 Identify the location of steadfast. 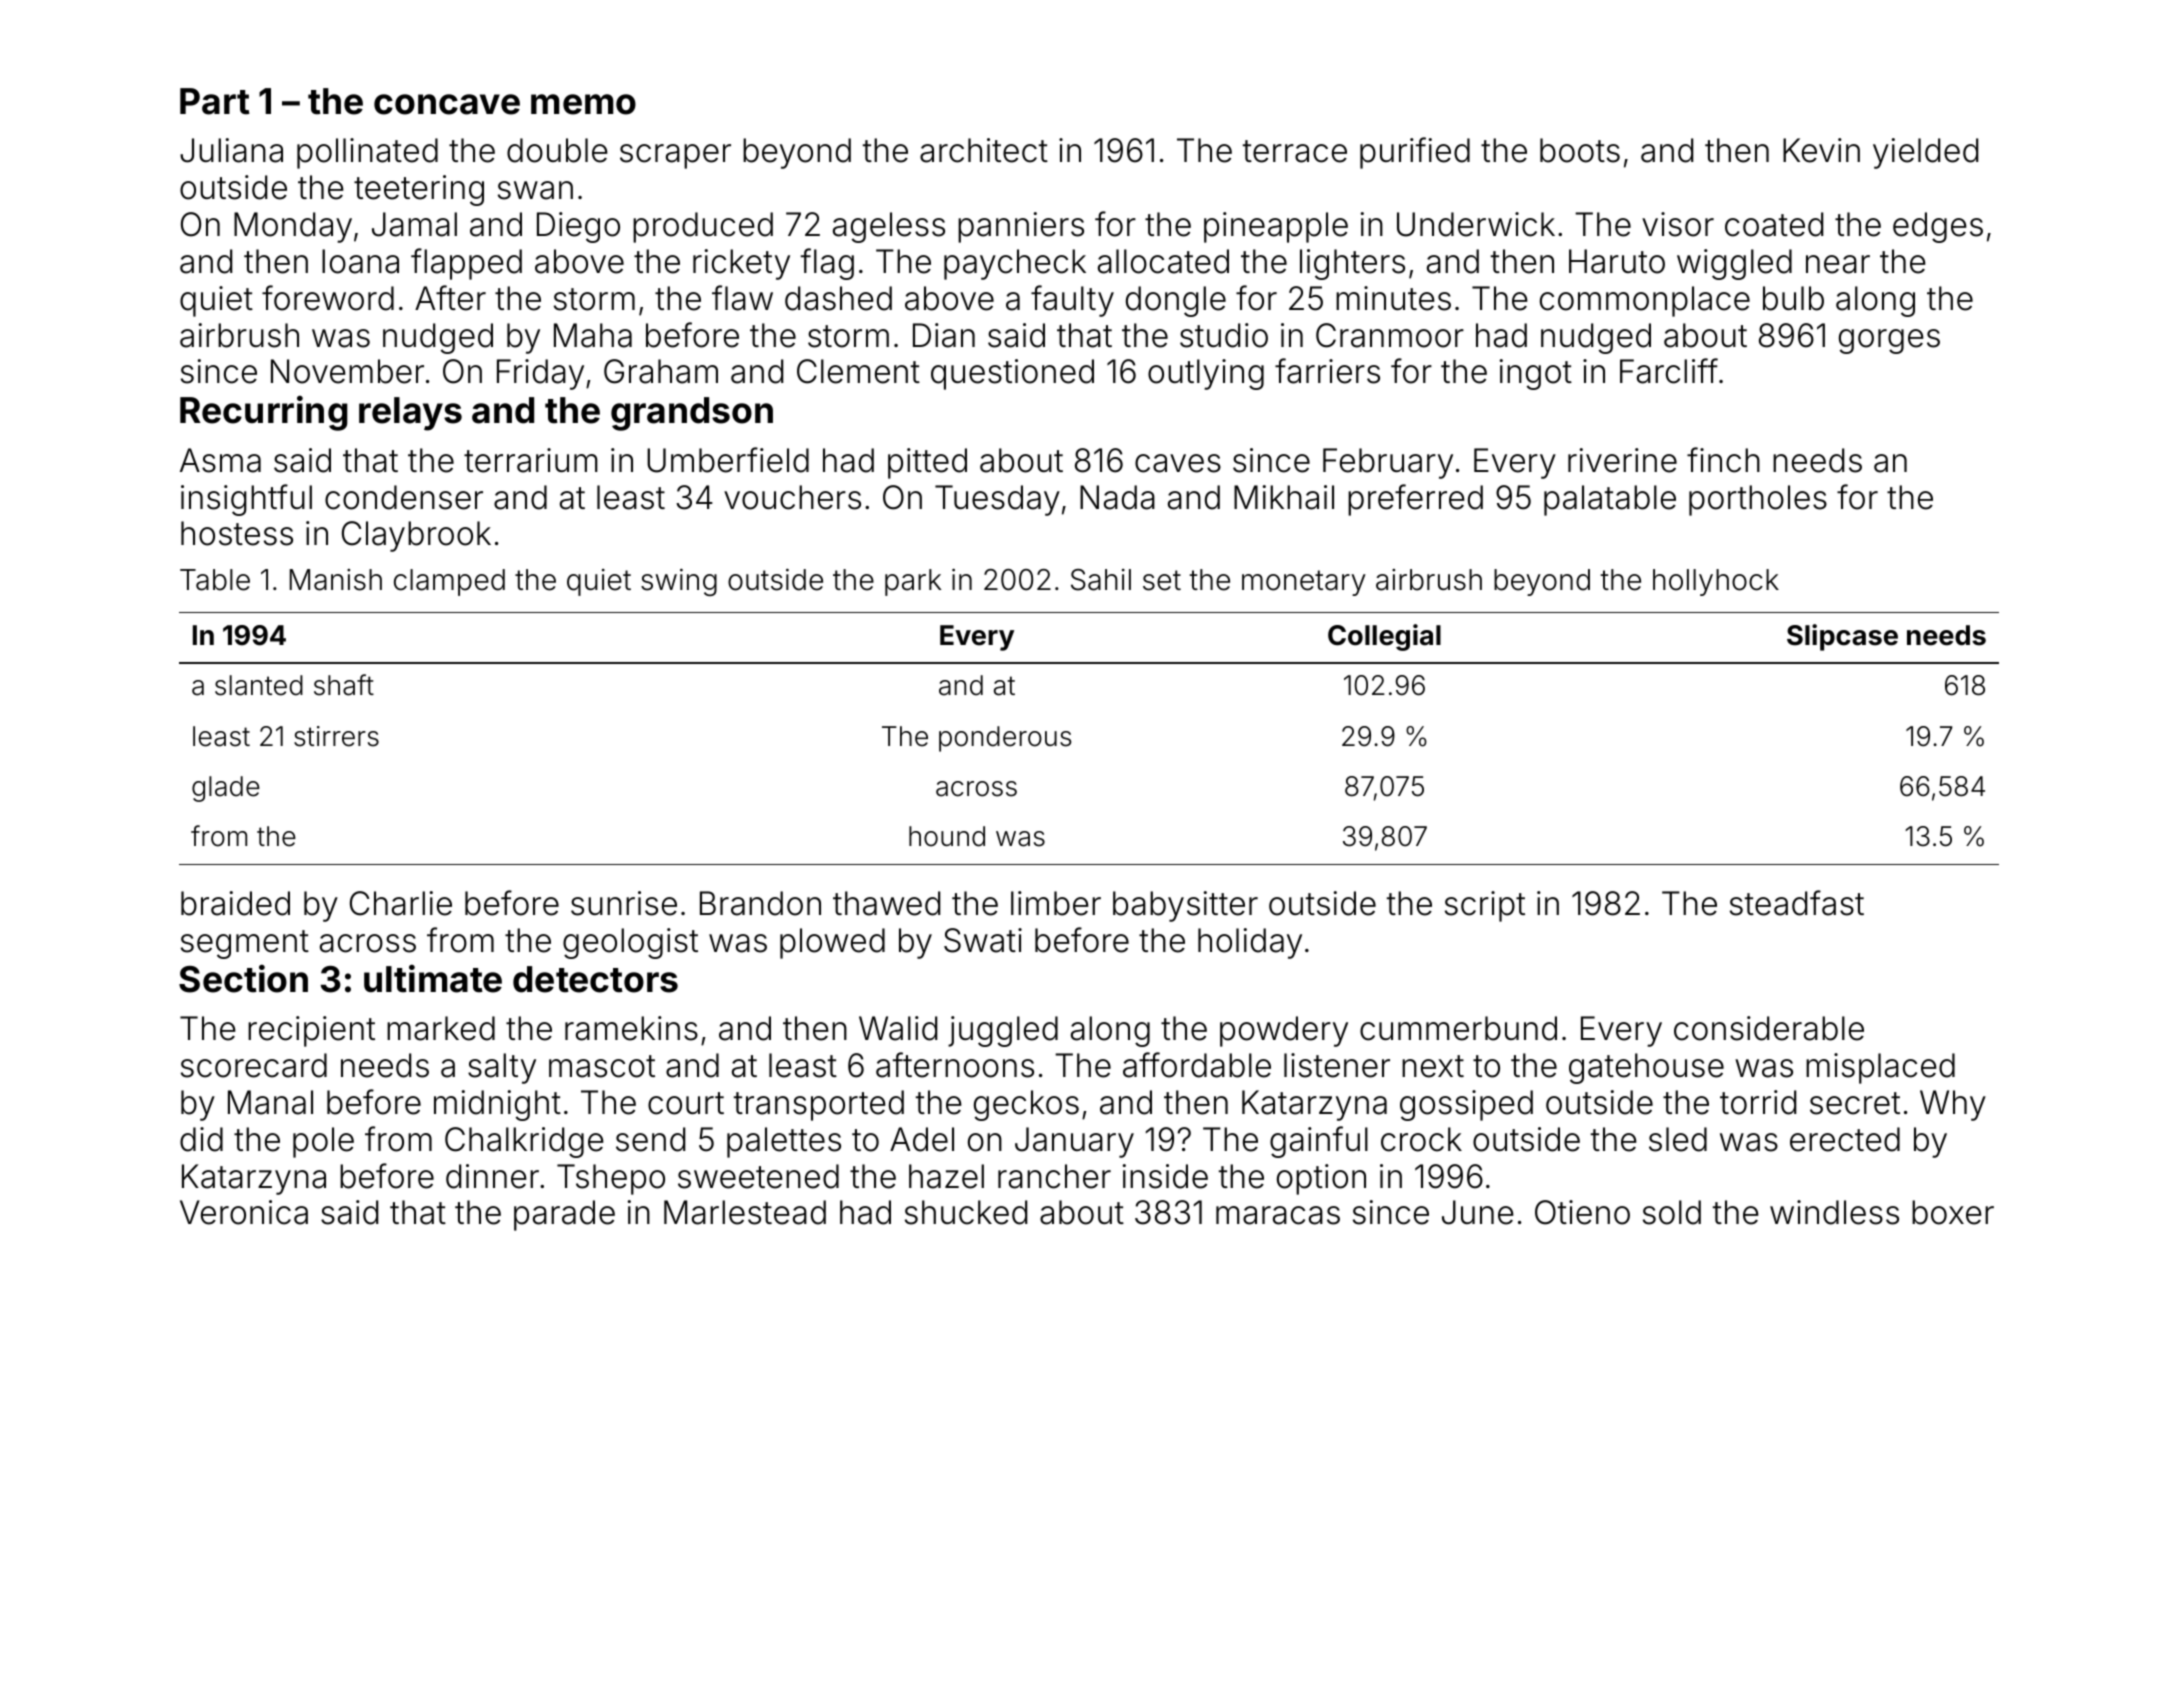
(1797, 903).
